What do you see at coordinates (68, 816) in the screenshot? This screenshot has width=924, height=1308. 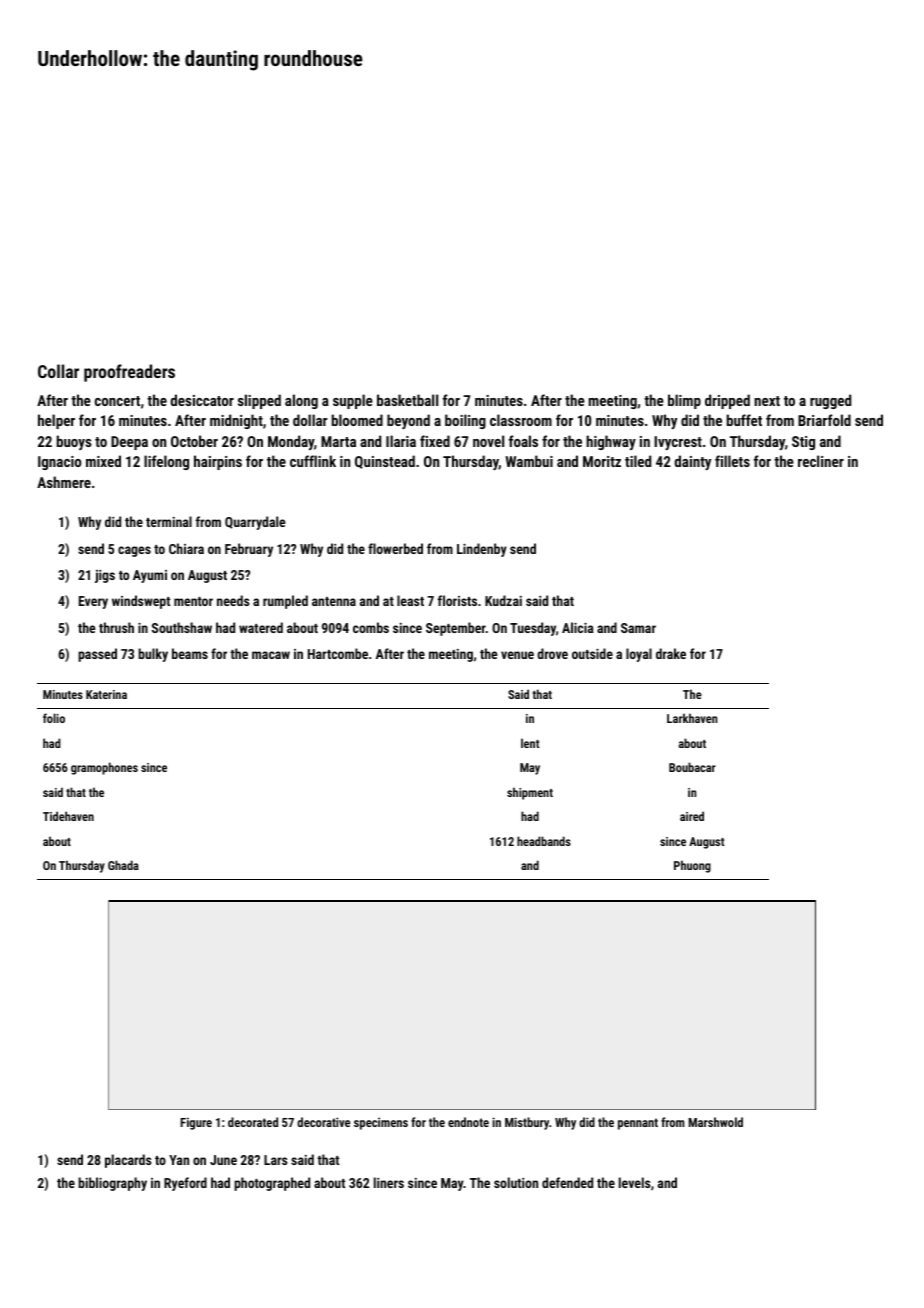 I see `Tidehaven` at bounding box center [68, 816].
